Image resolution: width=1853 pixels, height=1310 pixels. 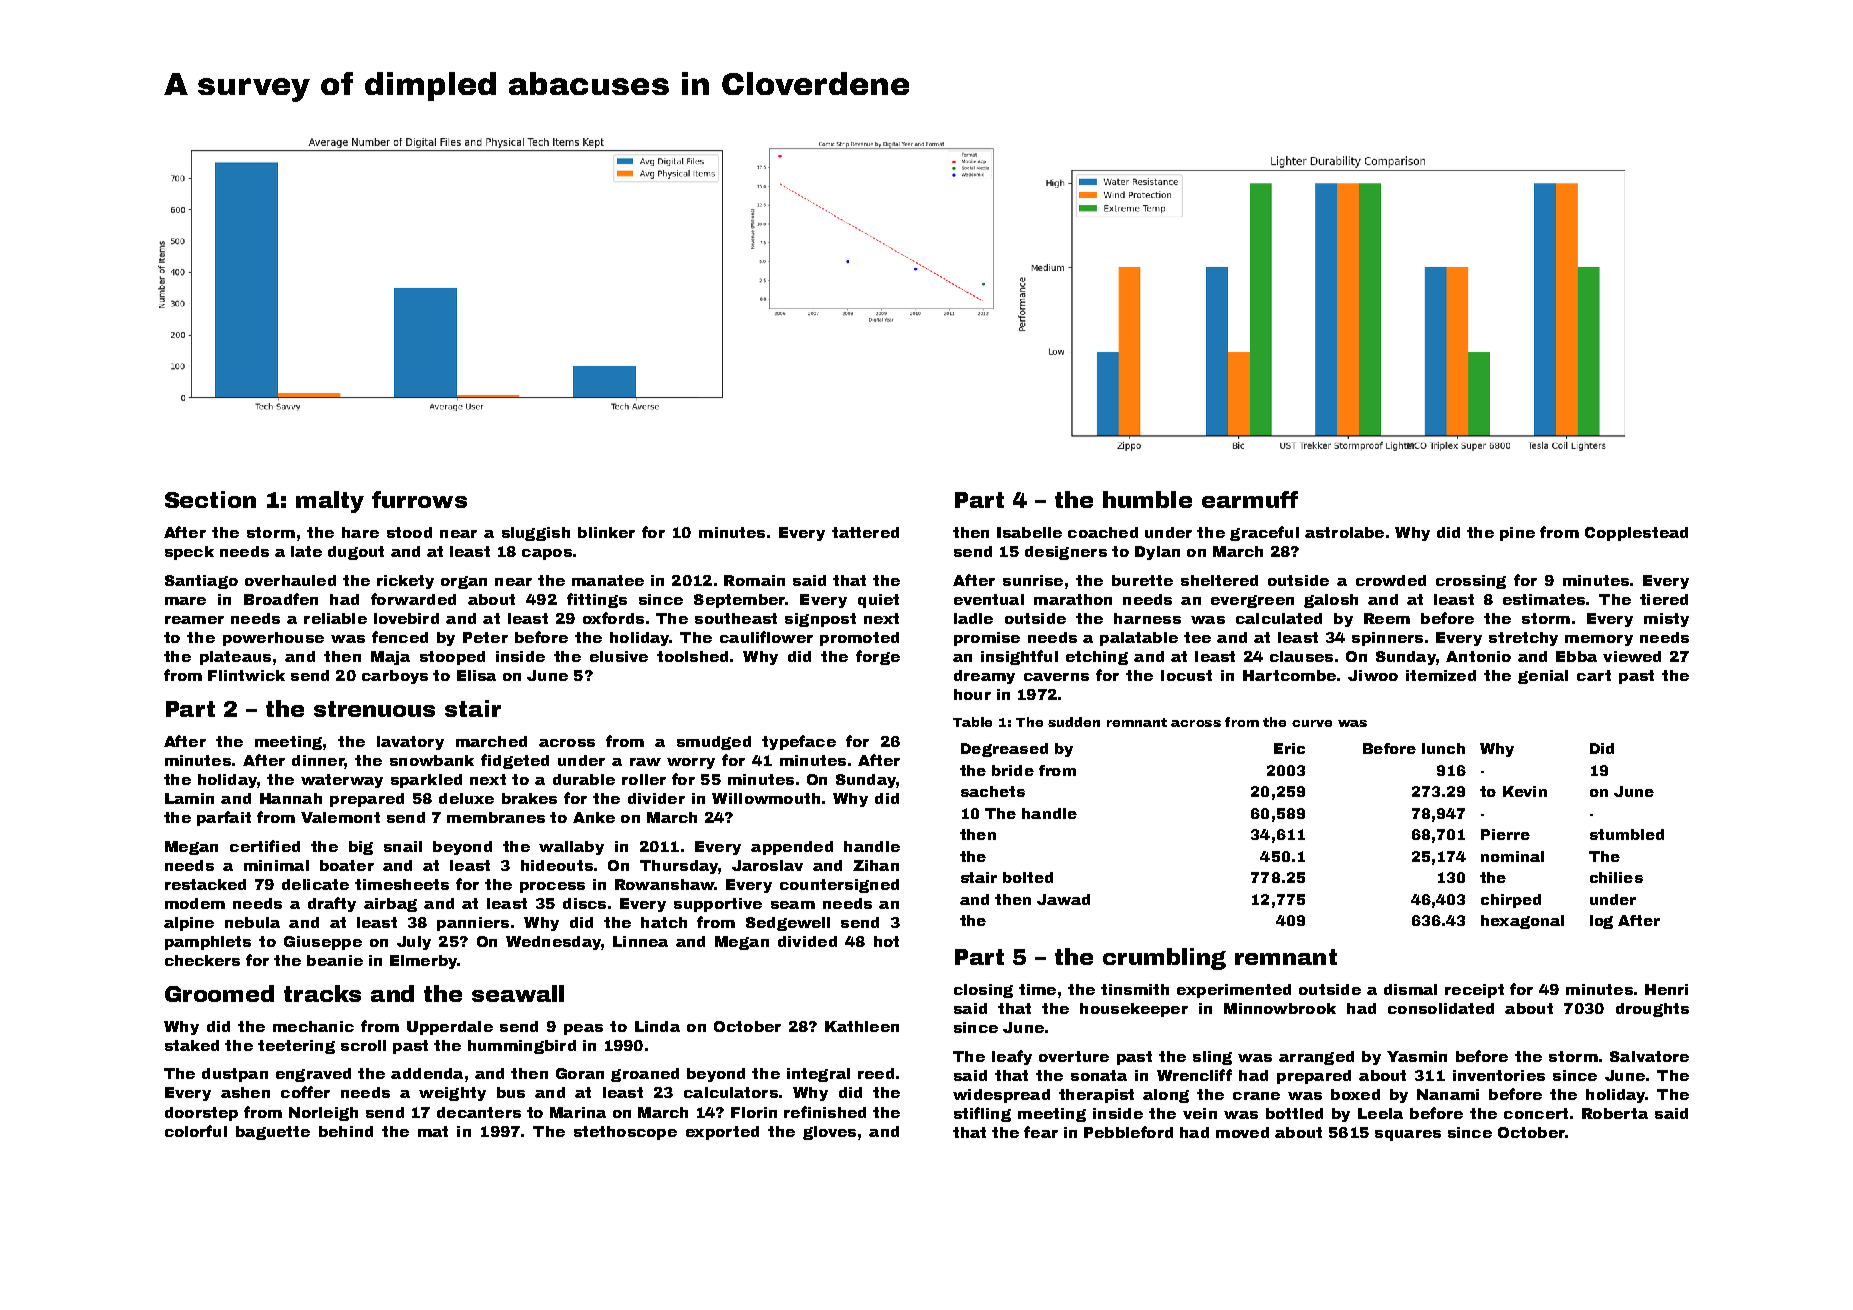 What do you see at coordinates (1636, 534) in the screenshot?
I see `Copplestead` at bounding box center [1636, 534].
